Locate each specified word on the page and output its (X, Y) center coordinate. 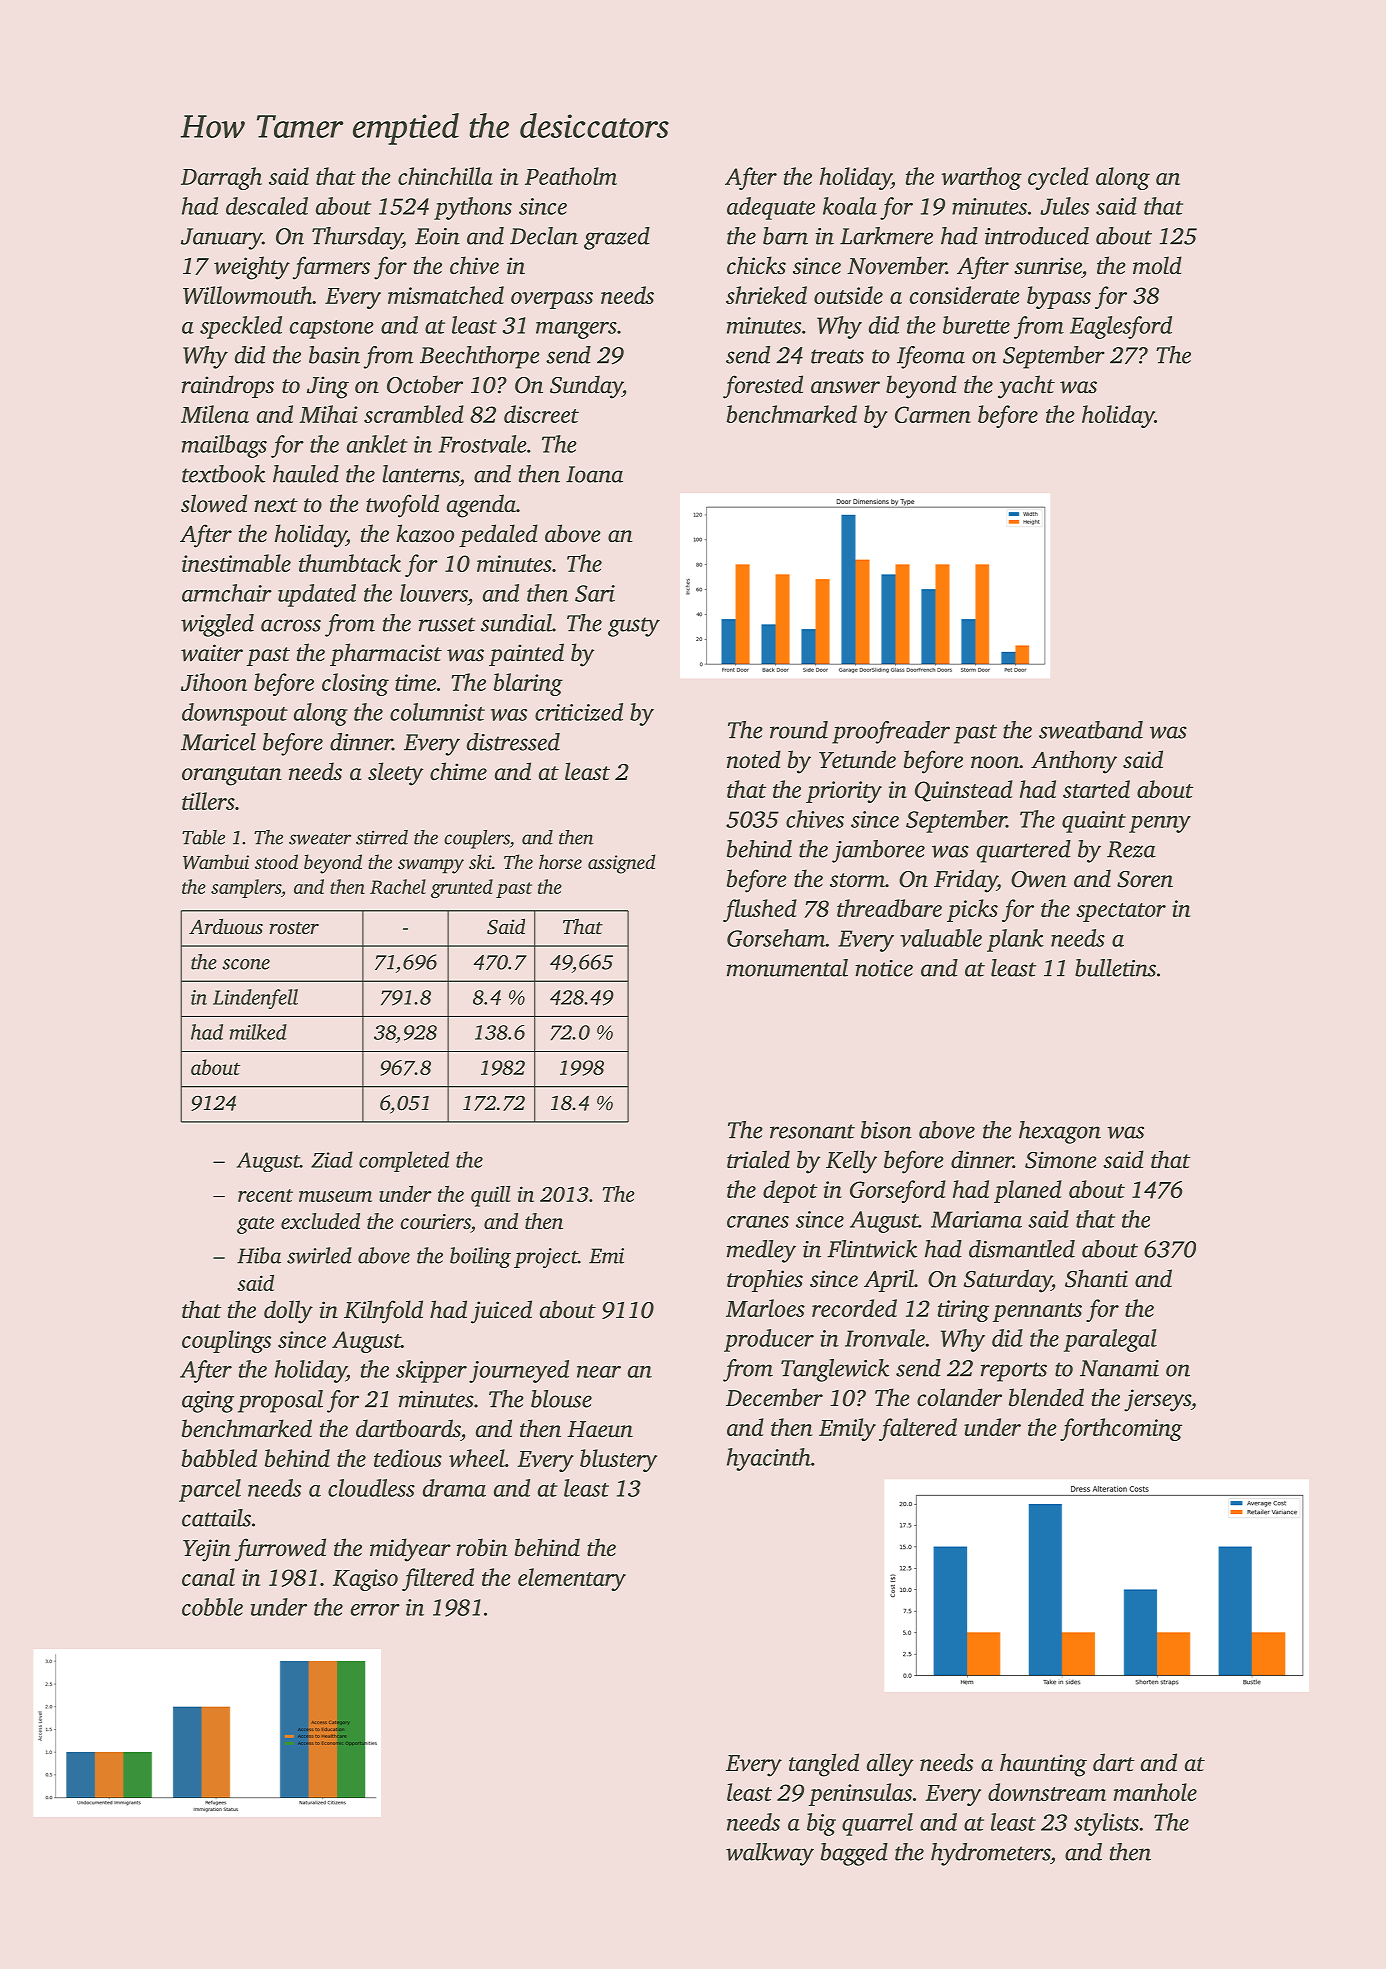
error (375, 1610)
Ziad (332, 1159)
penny (1160, 824)
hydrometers (990, 1854)
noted (754, 759)
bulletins (1115, 968)
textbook (223, 474)
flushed (760, 910)
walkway (770, 1854)
